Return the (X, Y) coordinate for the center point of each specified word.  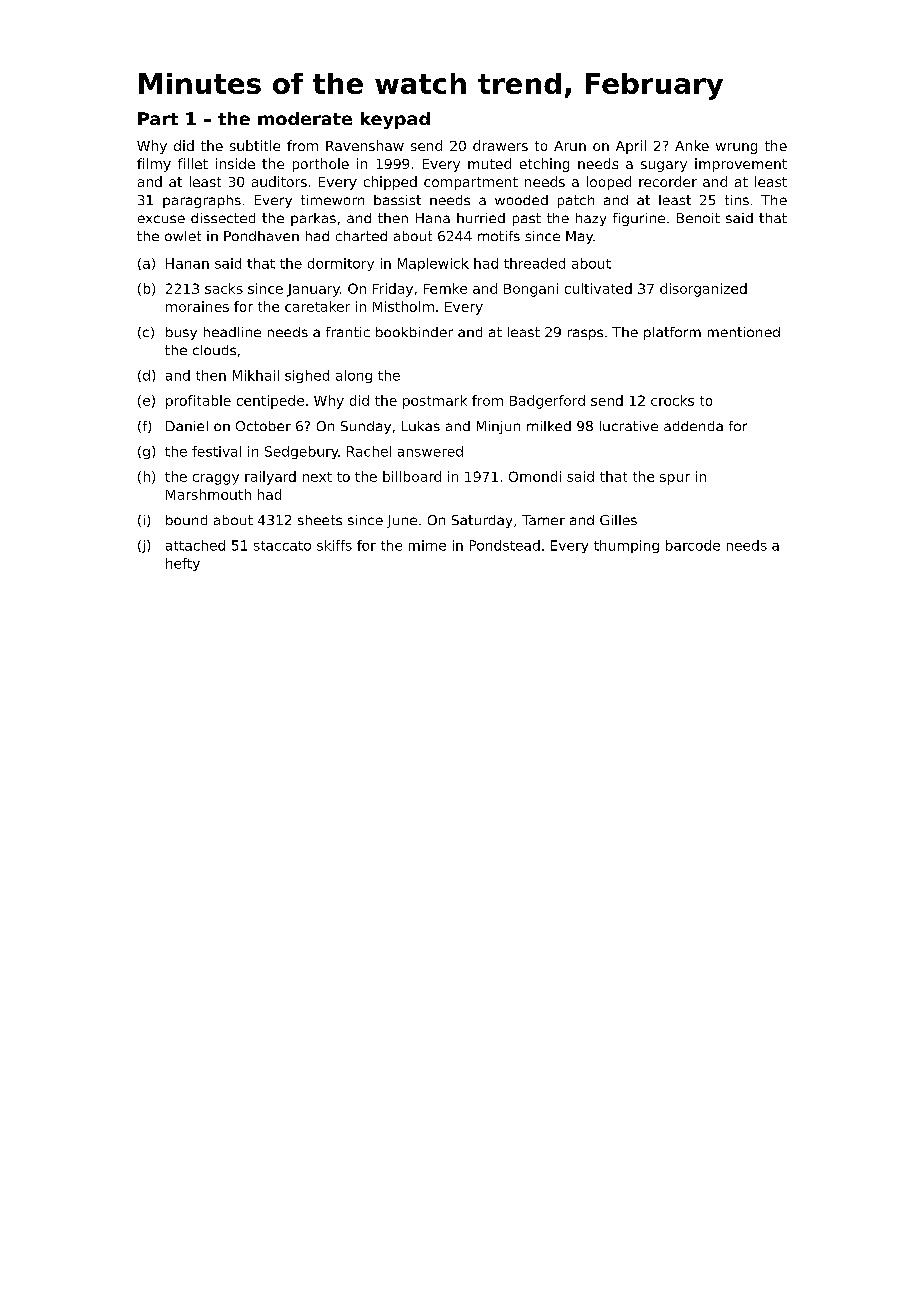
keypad (395, 120)
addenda (693, 426)
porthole (321, 165)
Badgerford (547, 402)
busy (181, 333)
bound (186, 520)
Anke (692, 145)
